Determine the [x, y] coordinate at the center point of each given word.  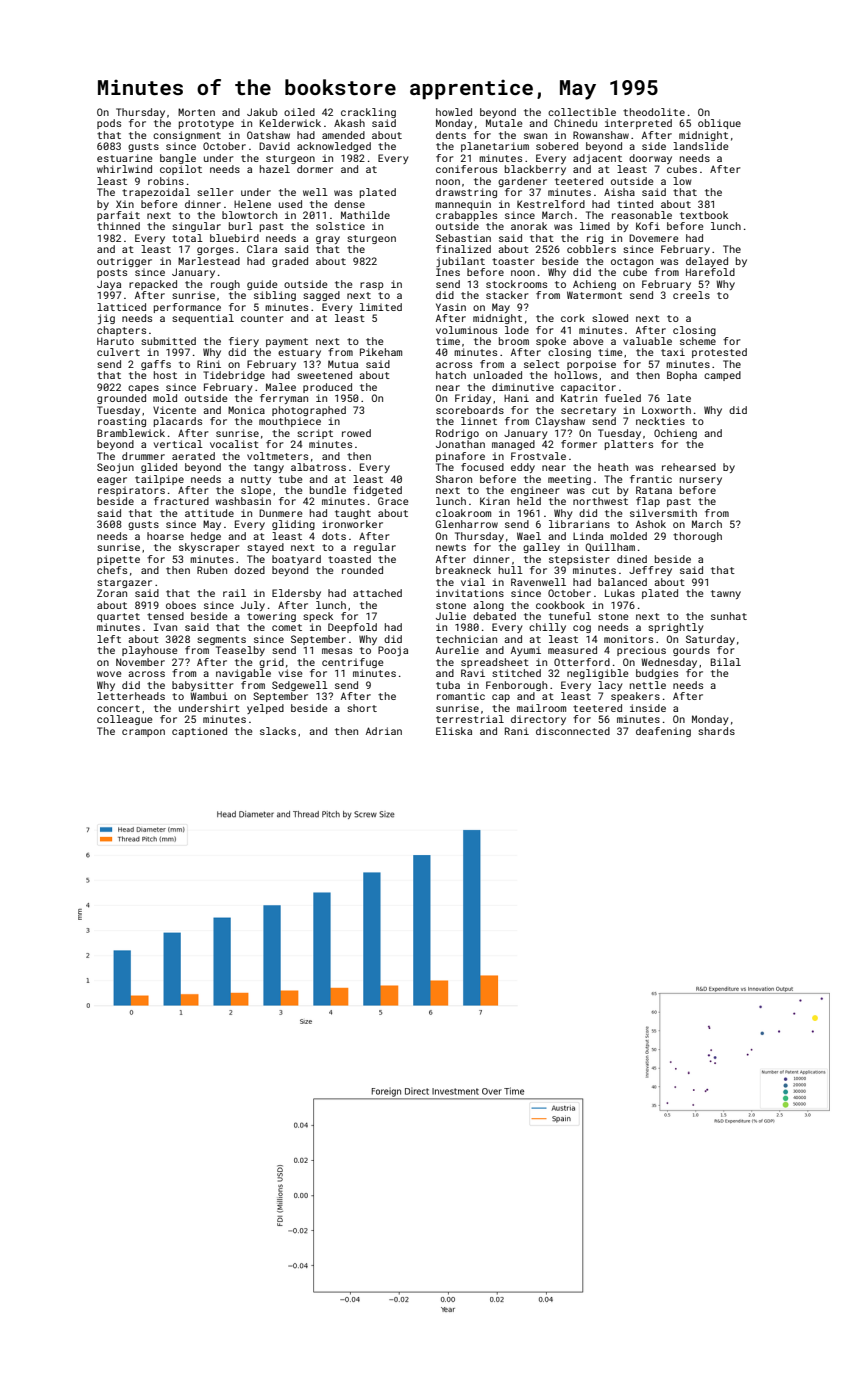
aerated [193, 456]
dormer [315, 169]
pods [109, 124]
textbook [704, 215]
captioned [199, 732]
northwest [600, 501]
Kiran [495, 501]
